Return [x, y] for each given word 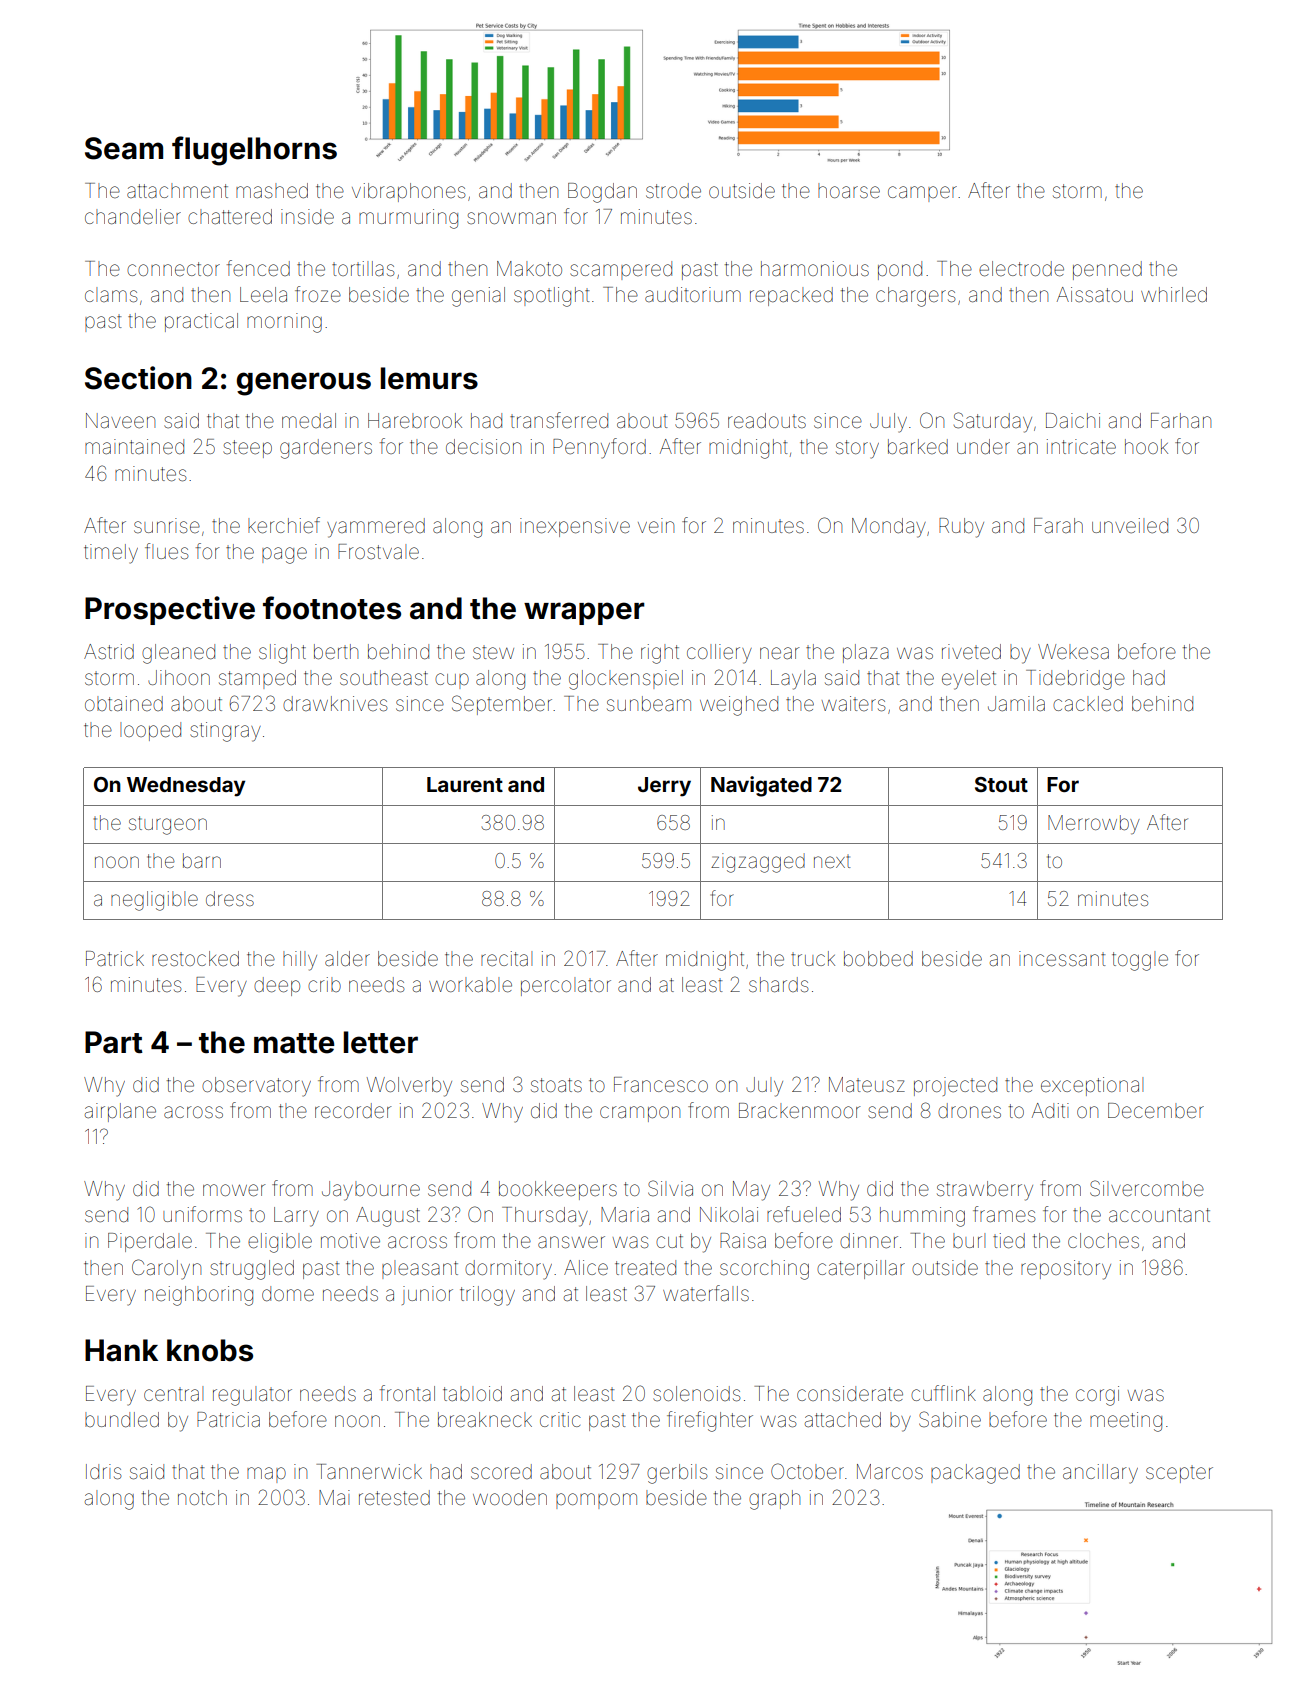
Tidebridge [1075, 680]
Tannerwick [369, 1472]
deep [277, 986]
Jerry [664, 787]
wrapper [584, 613]
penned [1107, 270]
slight [282, 654]
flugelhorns [254, 151]
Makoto [529, 268]
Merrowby [1094, 824]
